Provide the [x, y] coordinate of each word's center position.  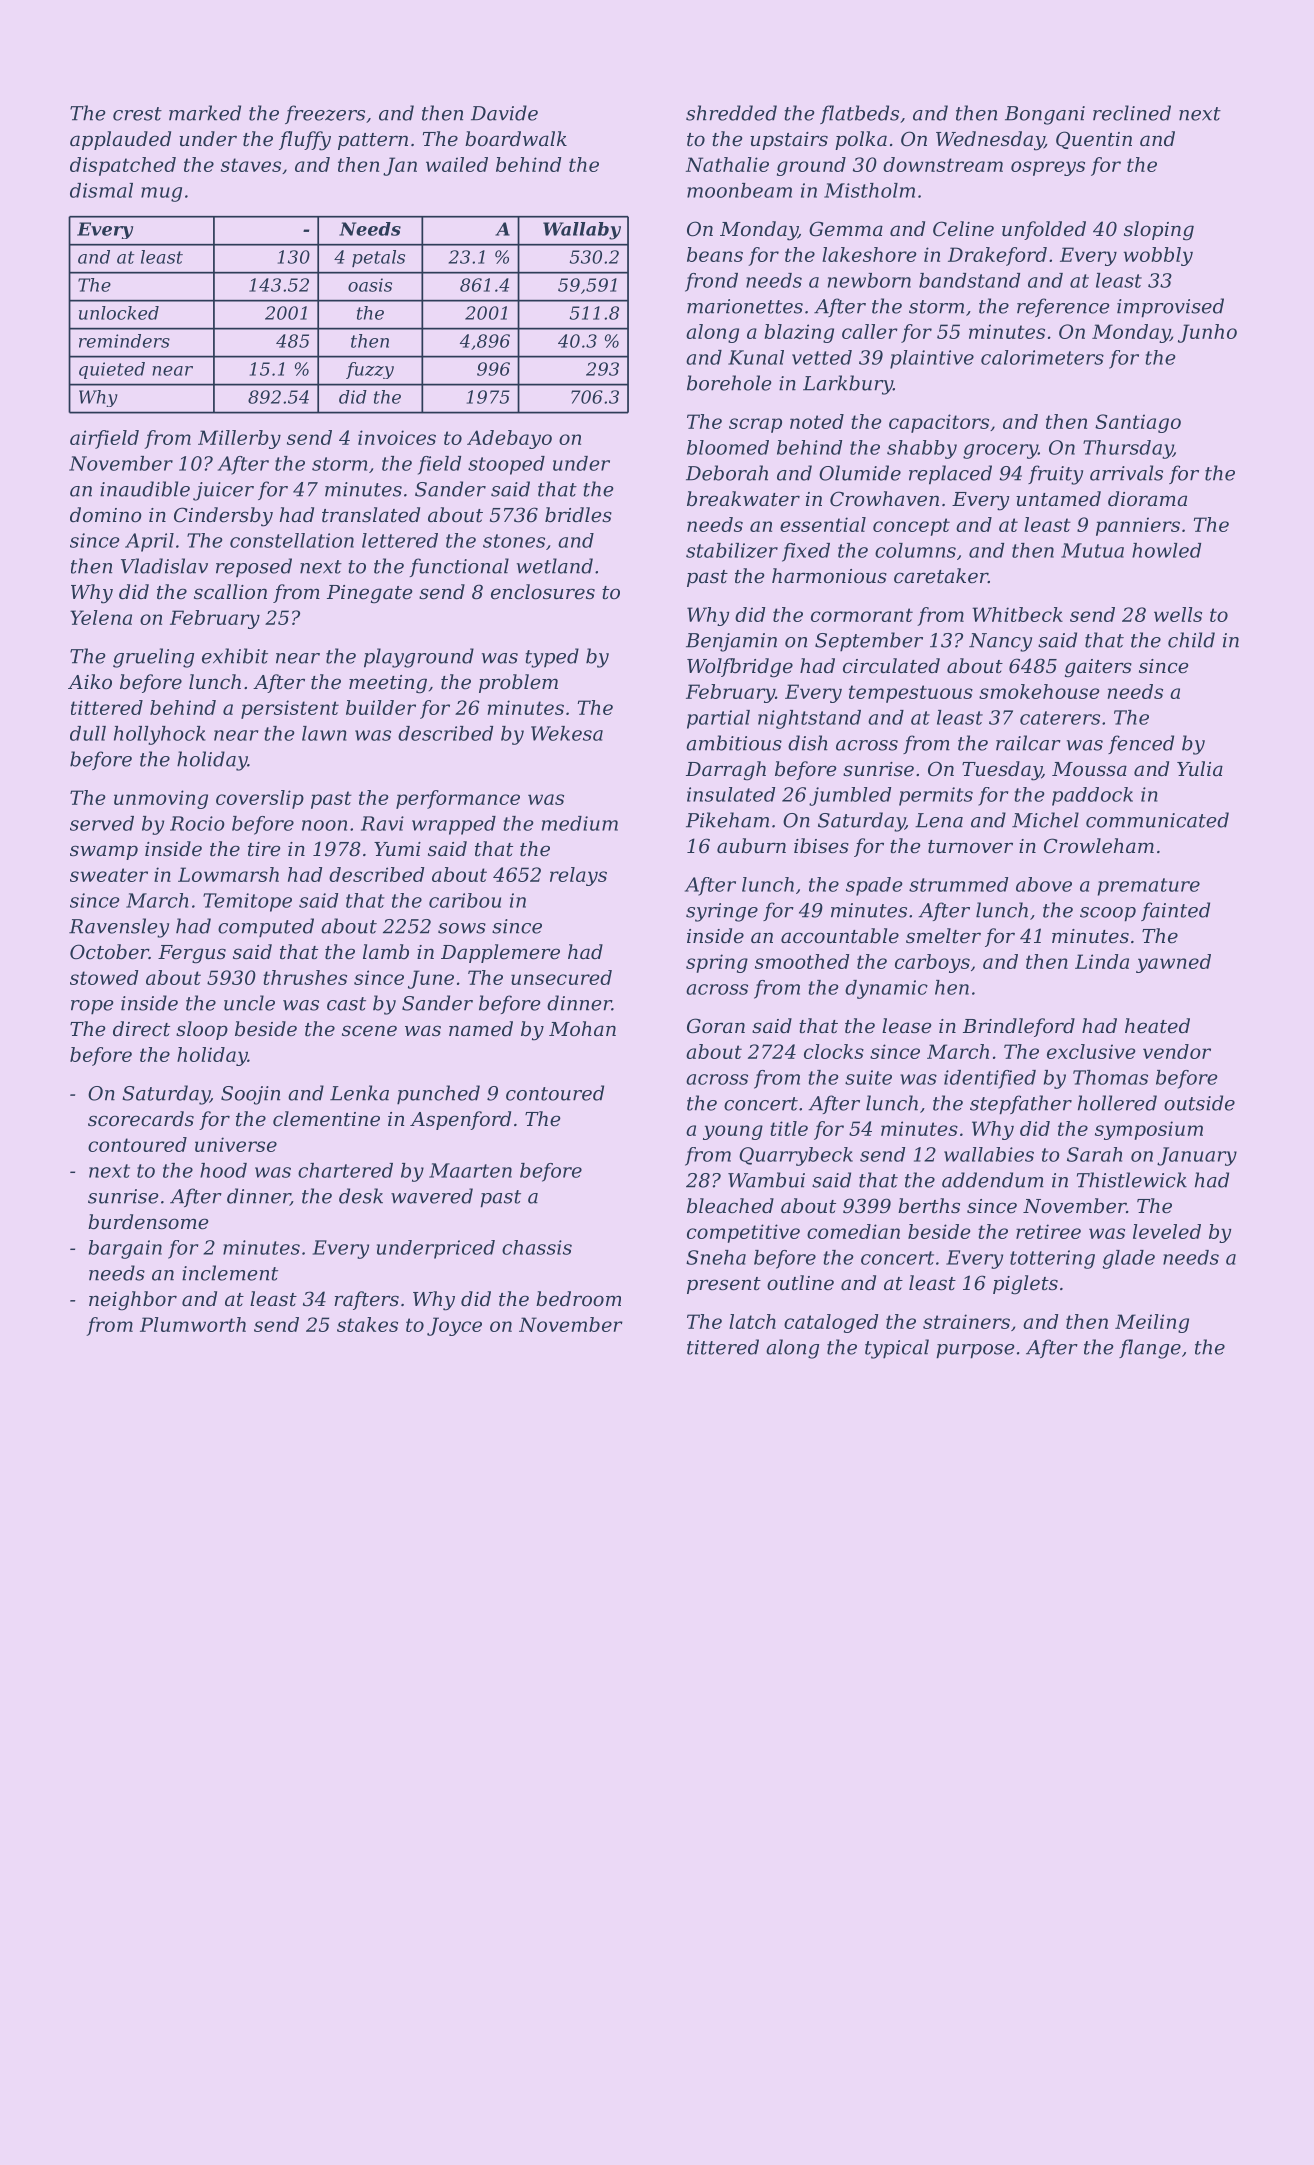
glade [1129, 1259]
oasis [370, 285]
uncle [249, 1003]
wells [1178, 614]
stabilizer [732, 550]
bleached [730, 1206]
